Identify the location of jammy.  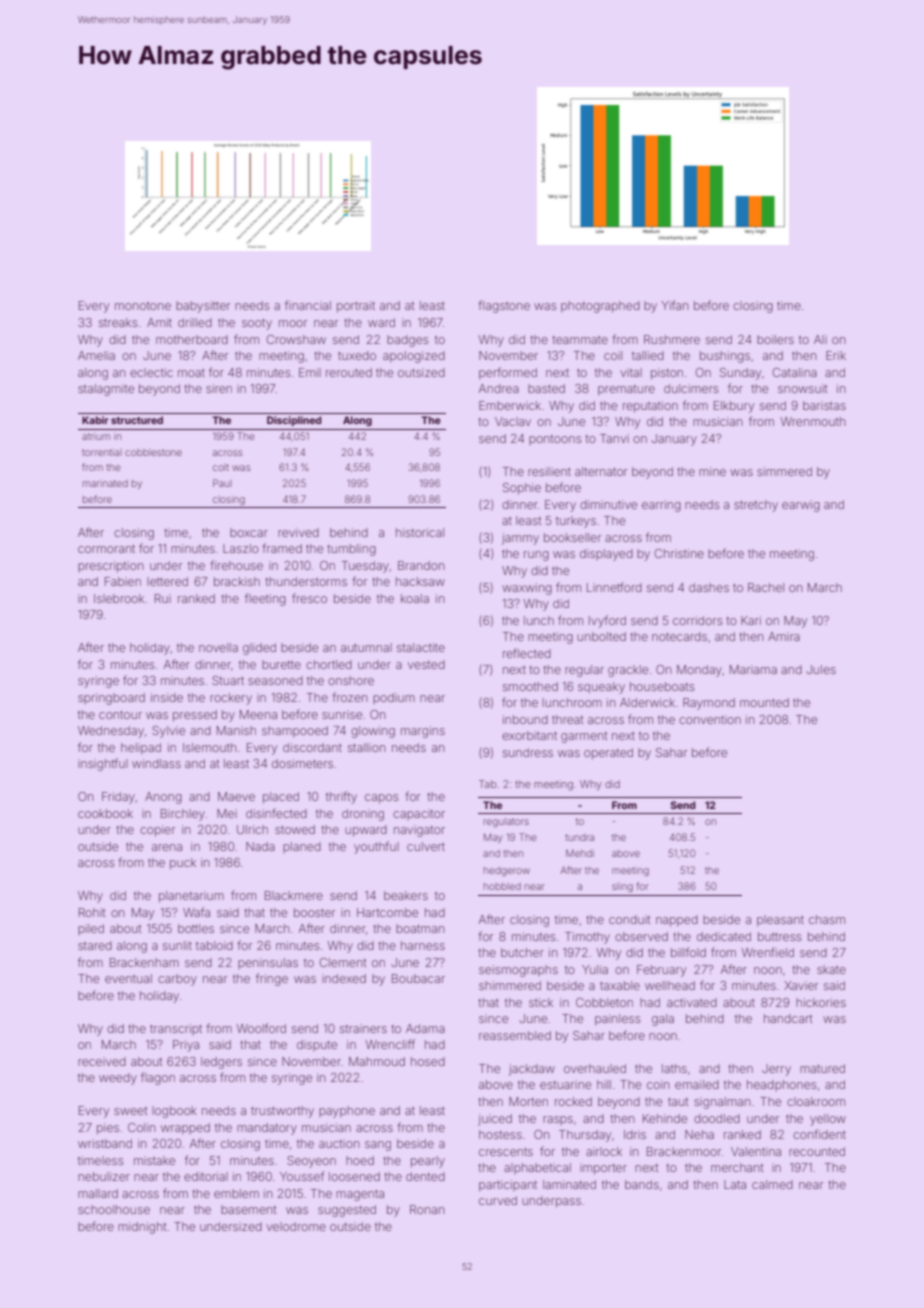
(520, 539).
